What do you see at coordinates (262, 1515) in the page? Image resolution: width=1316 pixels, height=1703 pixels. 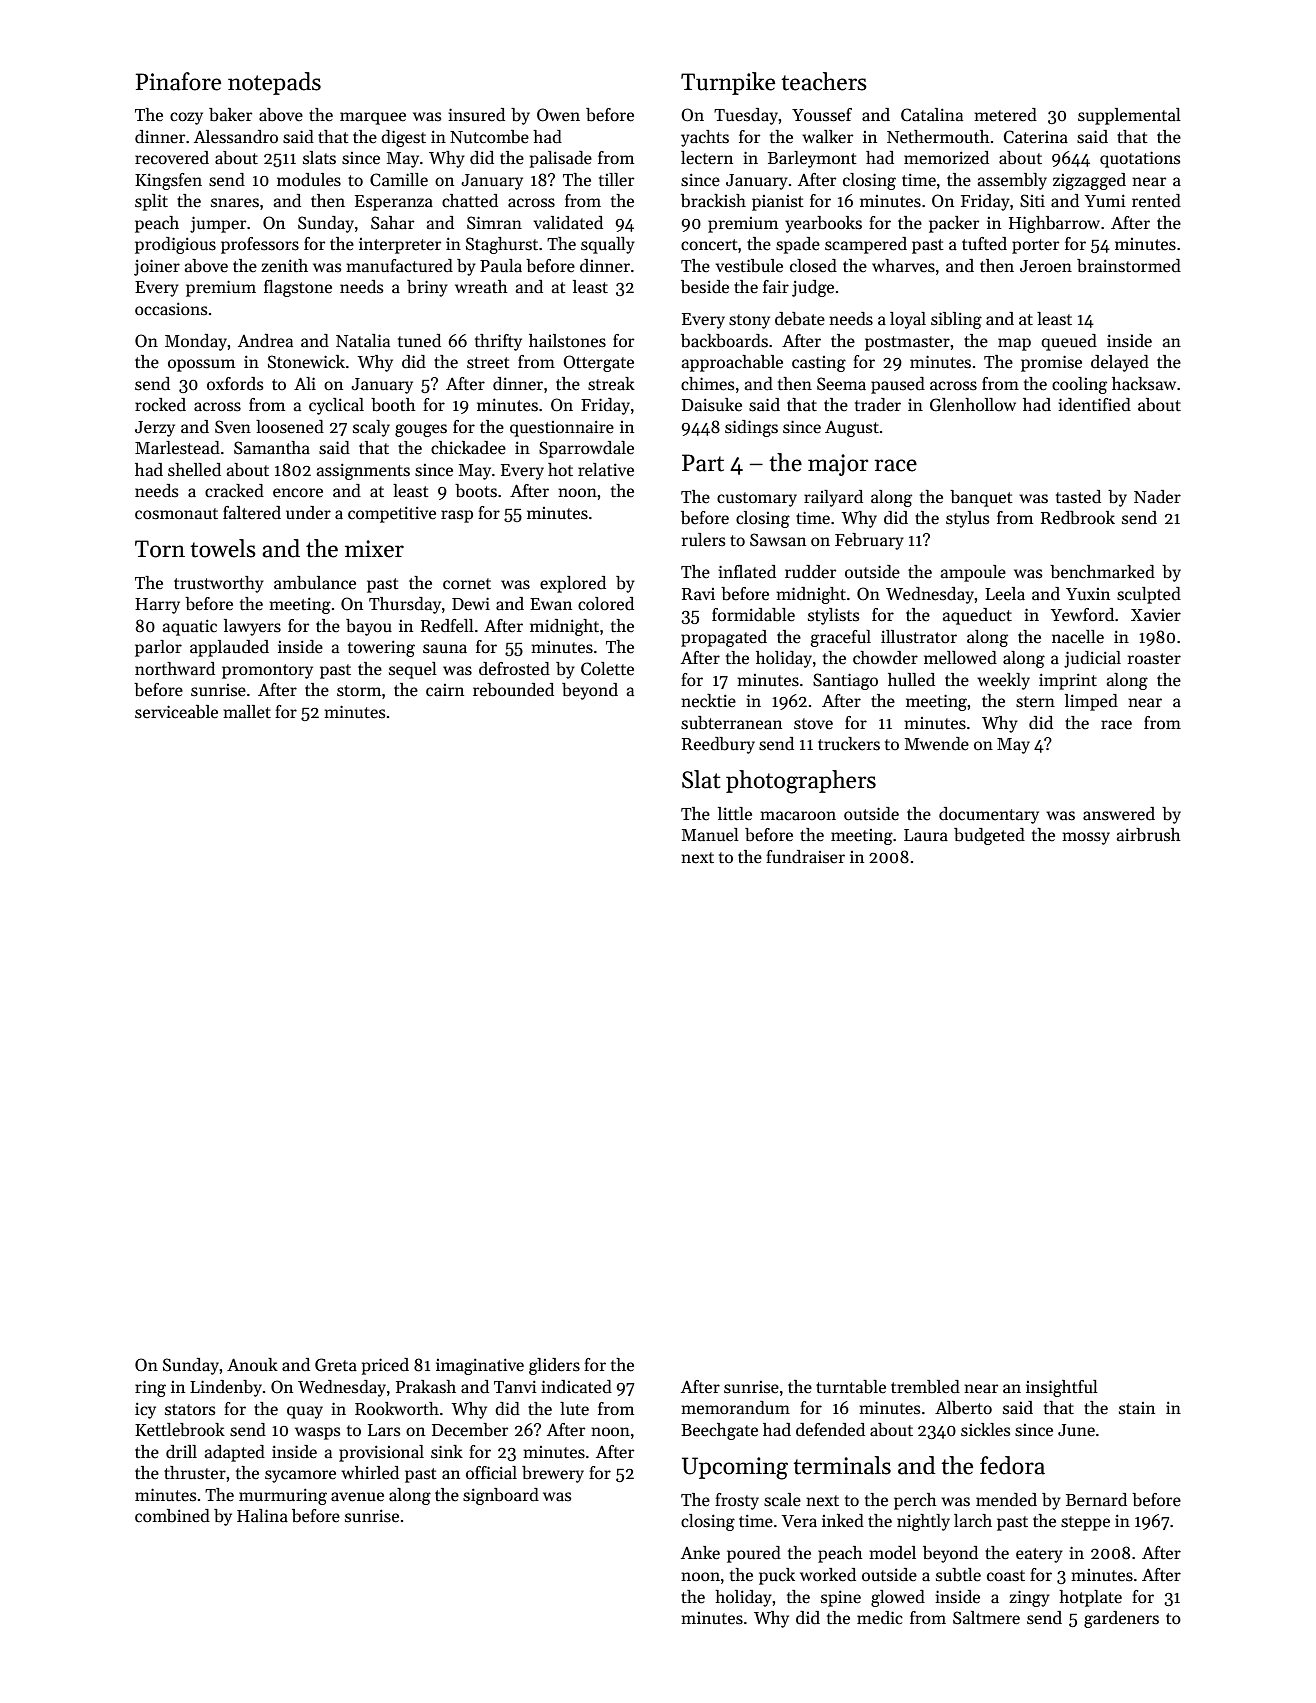 I see `Halina` at bounding box center [262, 1515].
